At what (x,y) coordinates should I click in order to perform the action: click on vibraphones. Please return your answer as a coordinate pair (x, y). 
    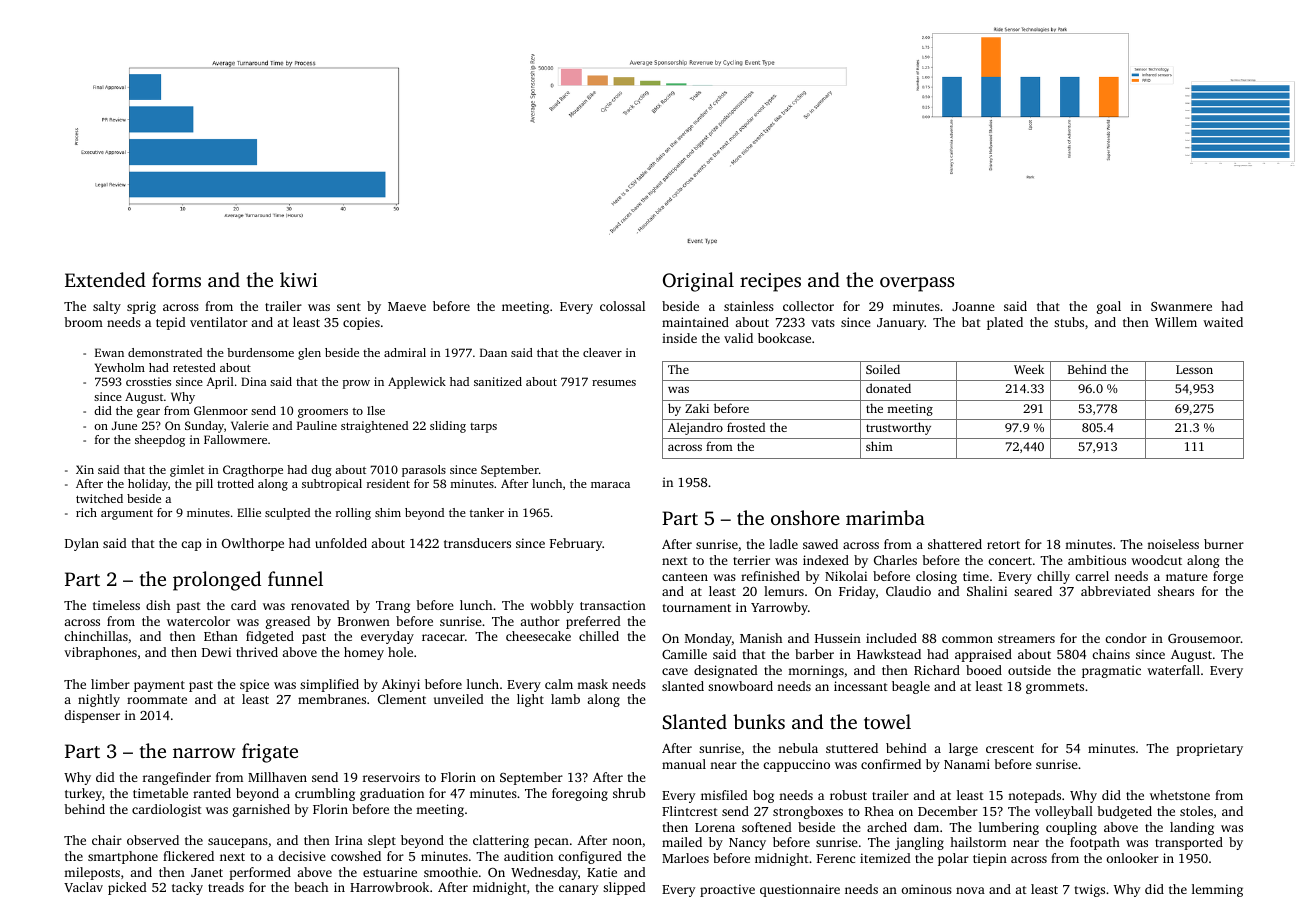
    Looking at the image, I should click on (100, 653).
